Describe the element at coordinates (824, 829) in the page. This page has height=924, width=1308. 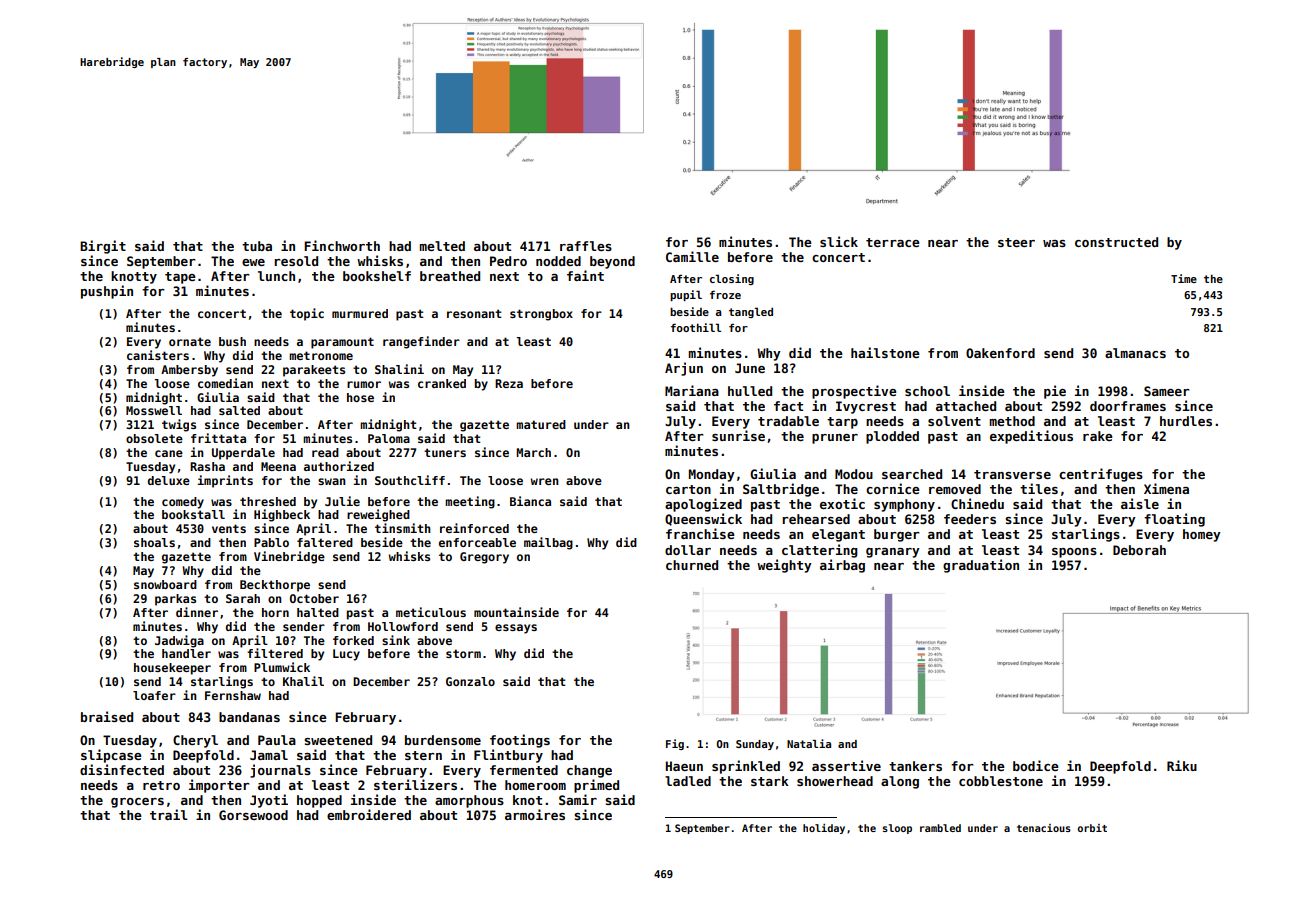
I see `holiday` at that location.
